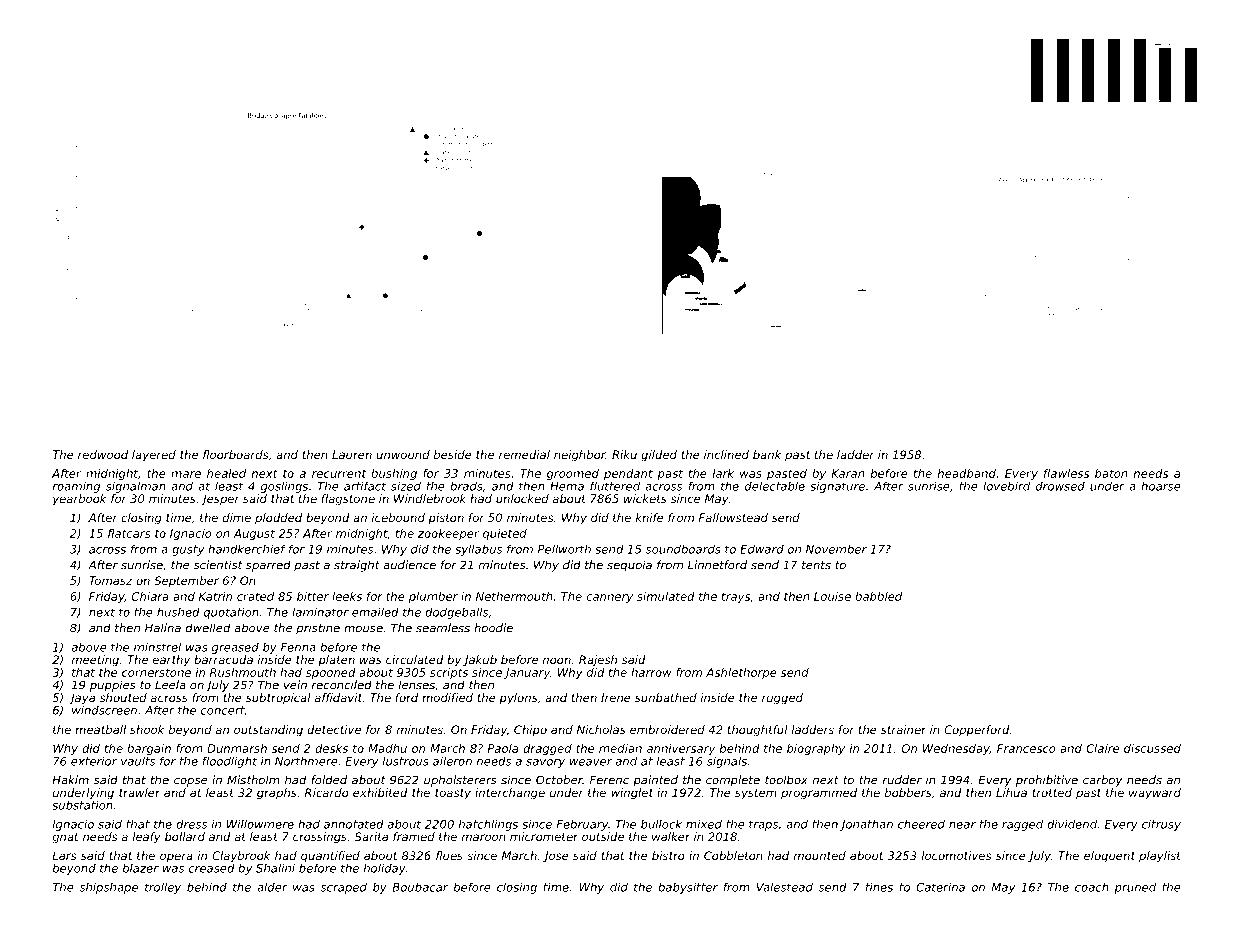  What do you see at coordinates (908, 792) in the page?
I see `bobbers` at bounding box center [908, 792].
